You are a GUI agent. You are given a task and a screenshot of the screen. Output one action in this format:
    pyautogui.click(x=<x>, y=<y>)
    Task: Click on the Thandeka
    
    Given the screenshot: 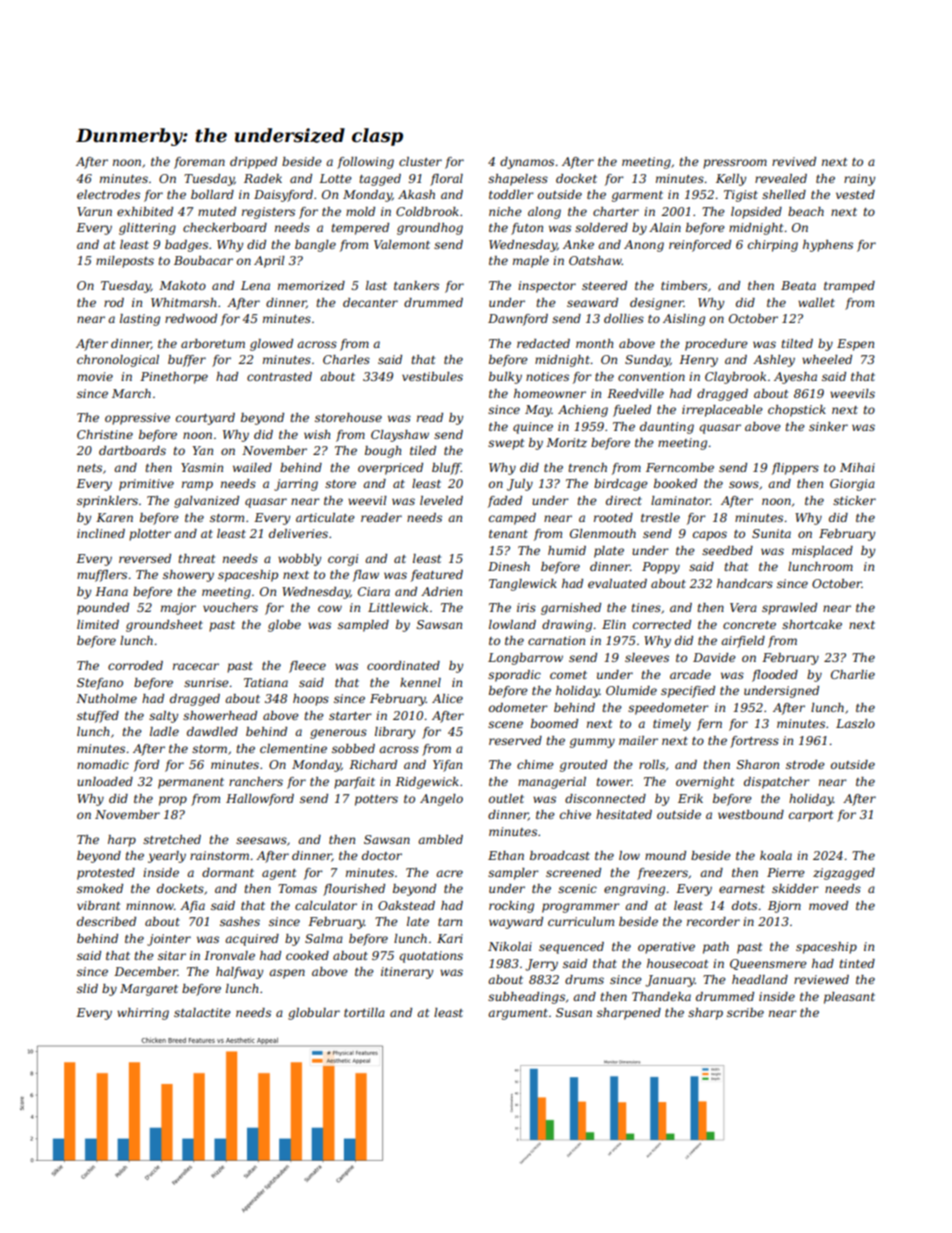 What is the action you would take?
    pyautogui.click(x=661, y=996)
